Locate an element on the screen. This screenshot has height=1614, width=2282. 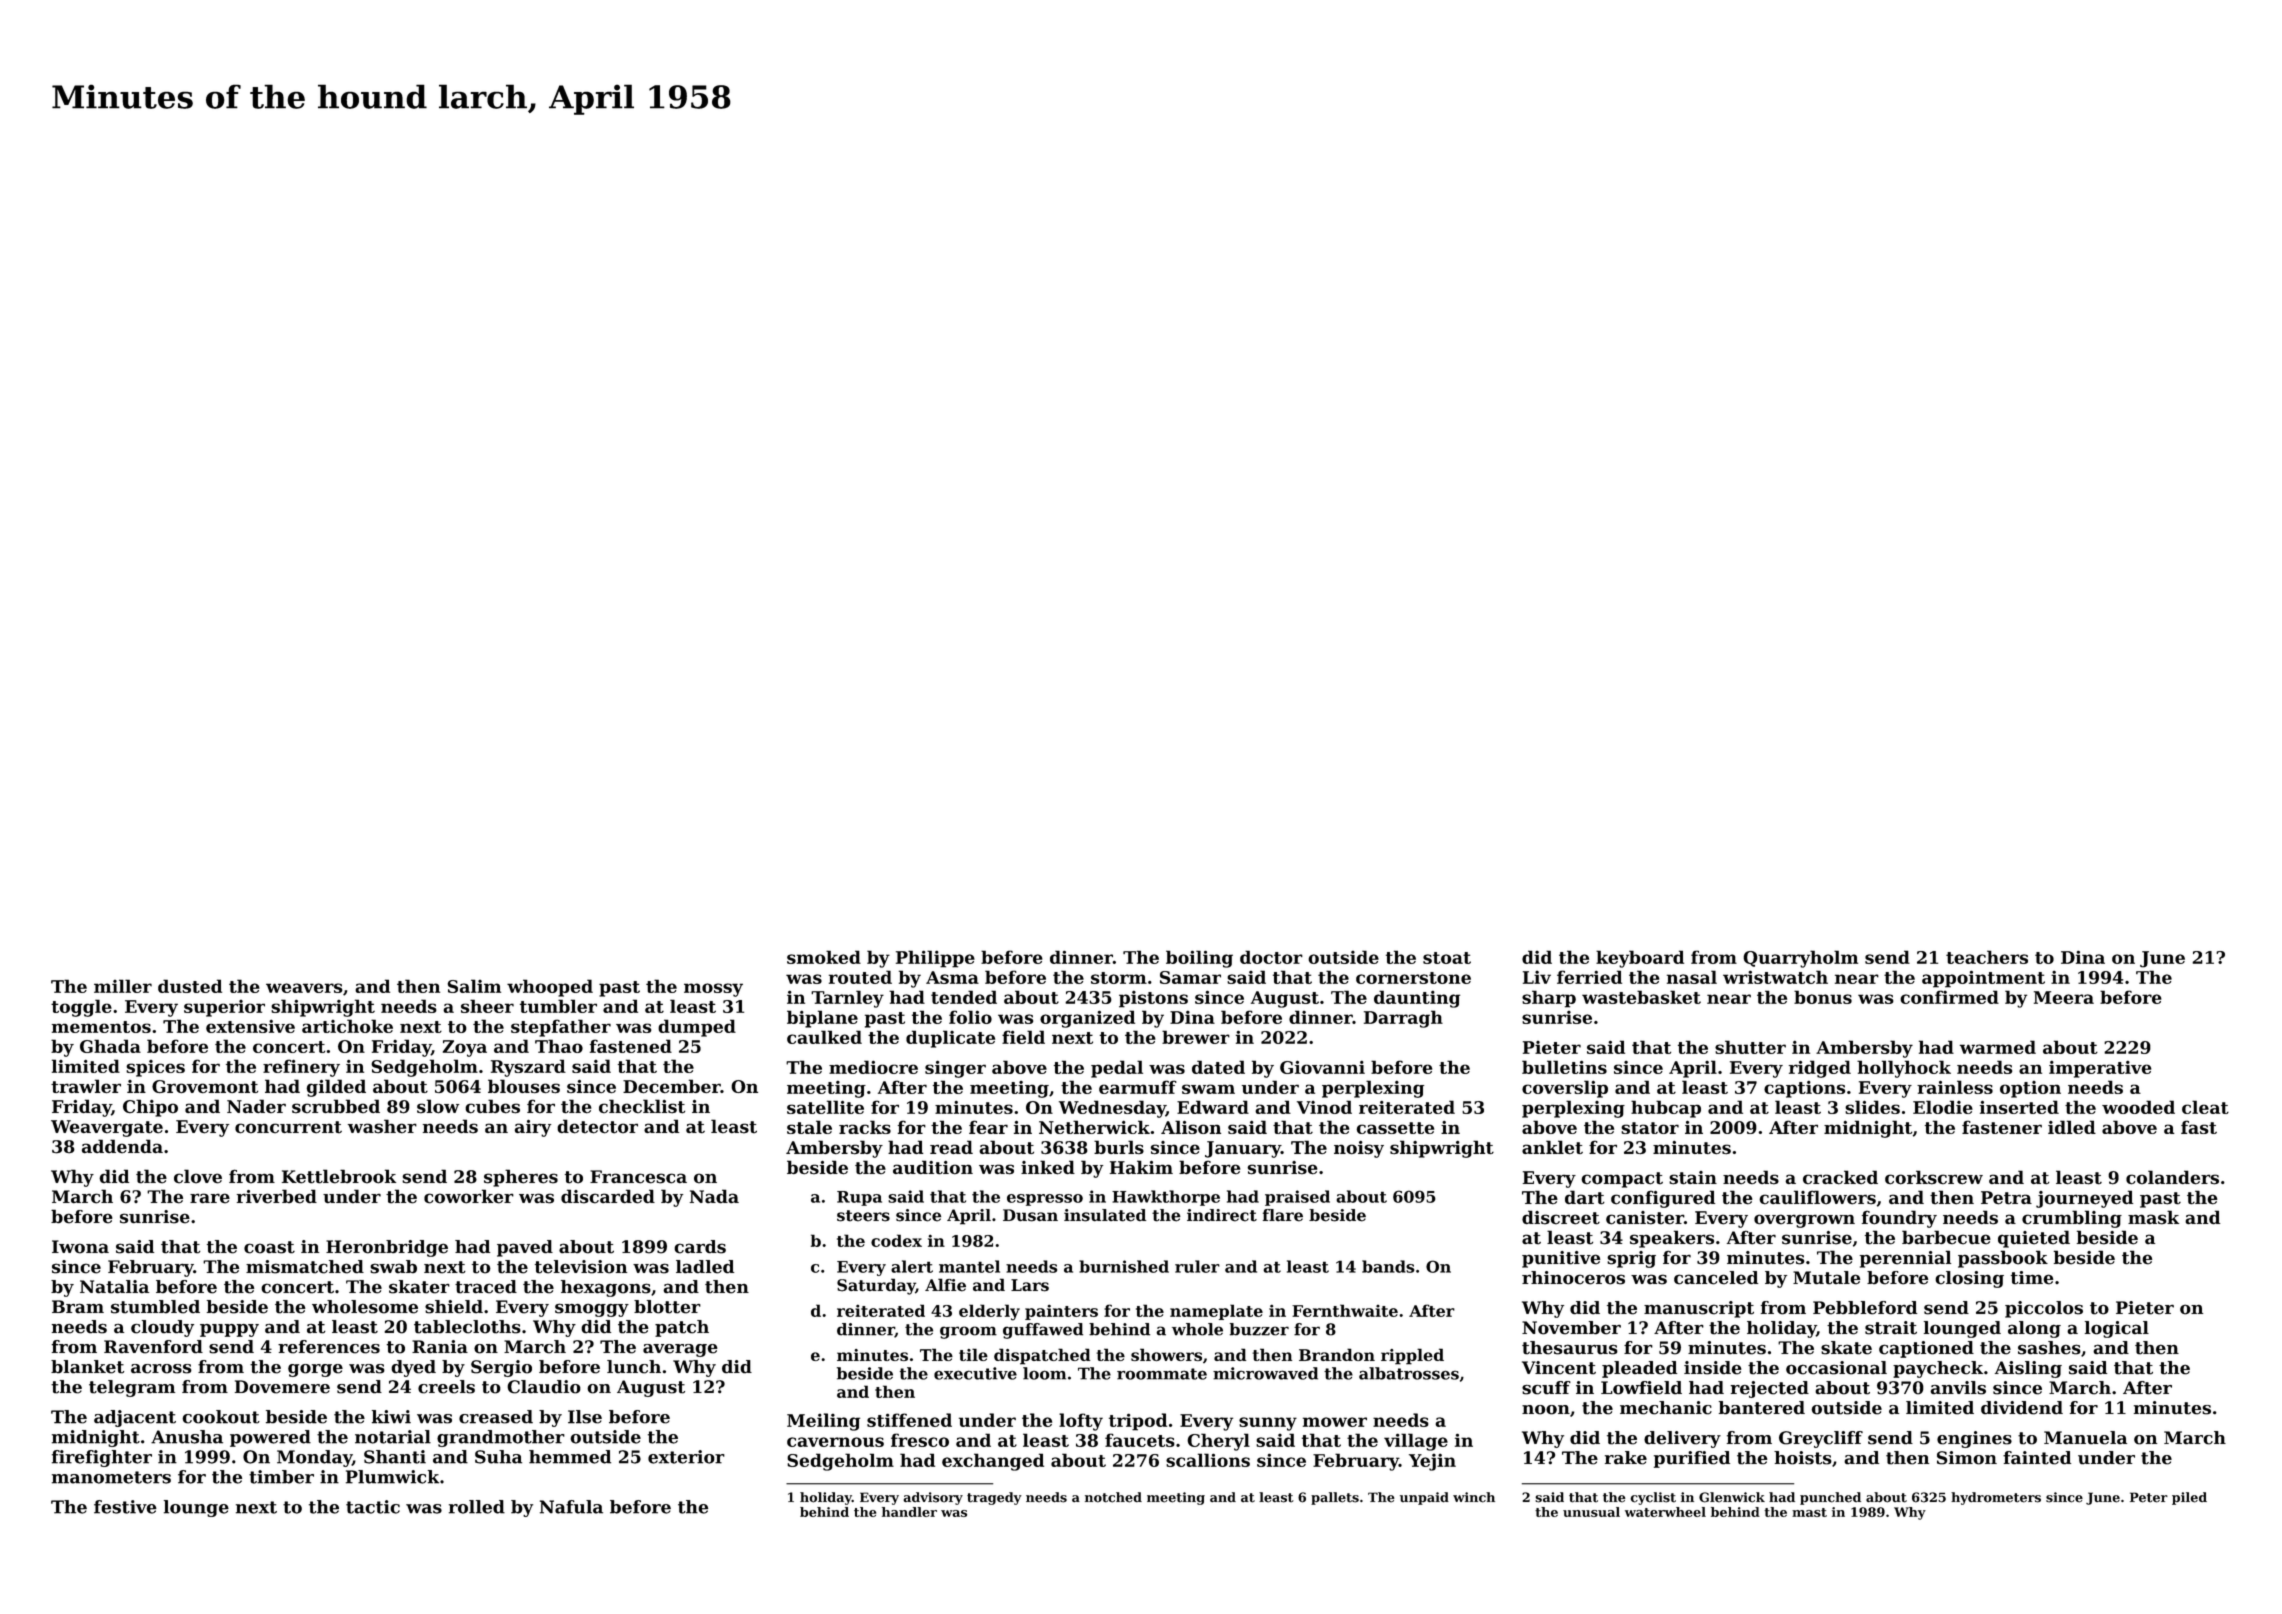
Fernthwaite is located at coordinates (1345, 1310).
